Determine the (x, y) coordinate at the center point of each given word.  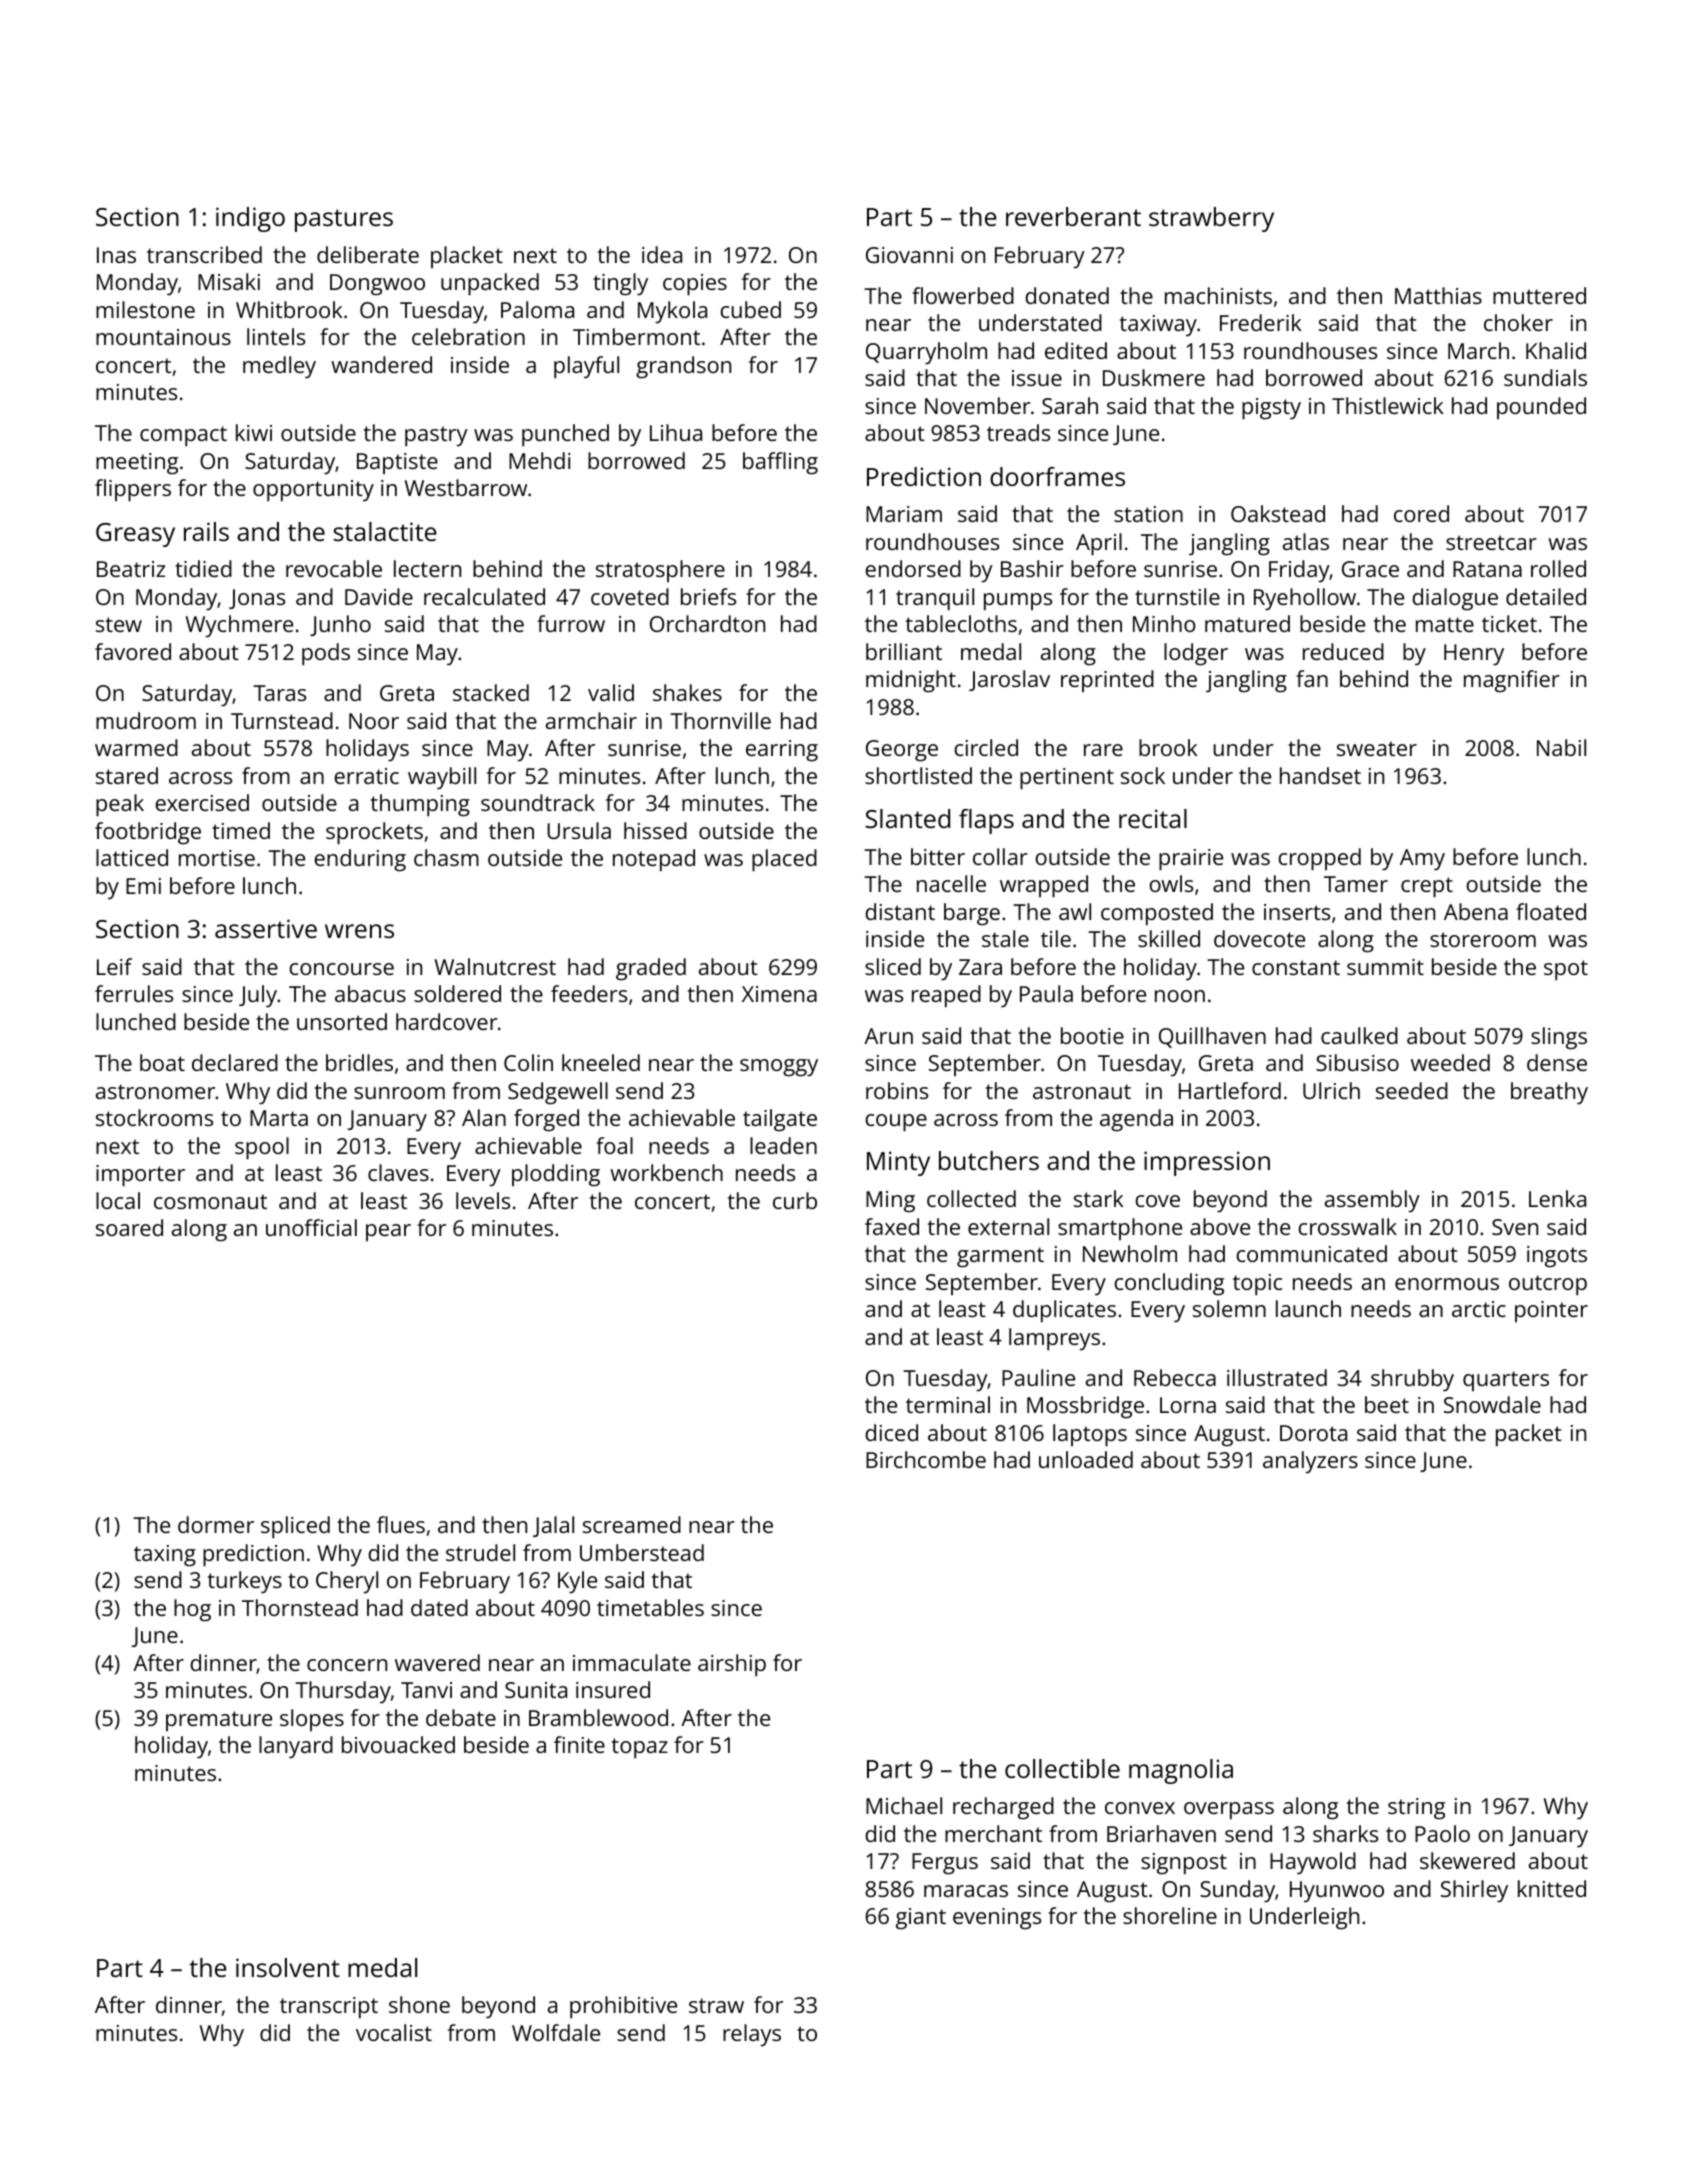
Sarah (1070, 405)
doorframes (1057, 476)
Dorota (1313, 1433)
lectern (427, 568)
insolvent (288, 1967)
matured (1247, 623)
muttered (1539, 295)
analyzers (1310, 1462)
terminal (948, 1404)
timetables (650, 1607)
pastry (436, 436)
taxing (165, 1556)
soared (129, 1227)
